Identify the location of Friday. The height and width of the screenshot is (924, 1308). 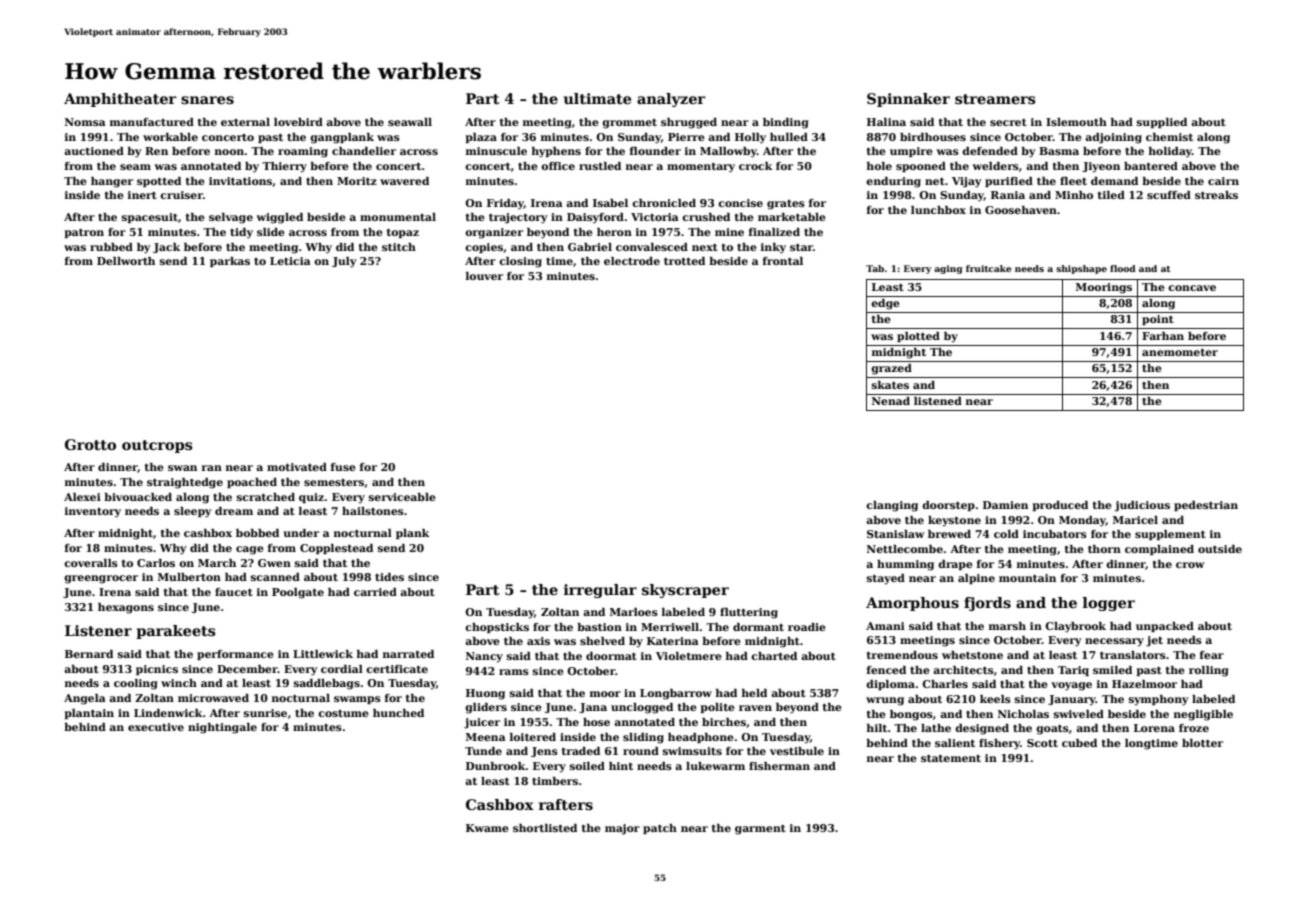
(505, 204).
